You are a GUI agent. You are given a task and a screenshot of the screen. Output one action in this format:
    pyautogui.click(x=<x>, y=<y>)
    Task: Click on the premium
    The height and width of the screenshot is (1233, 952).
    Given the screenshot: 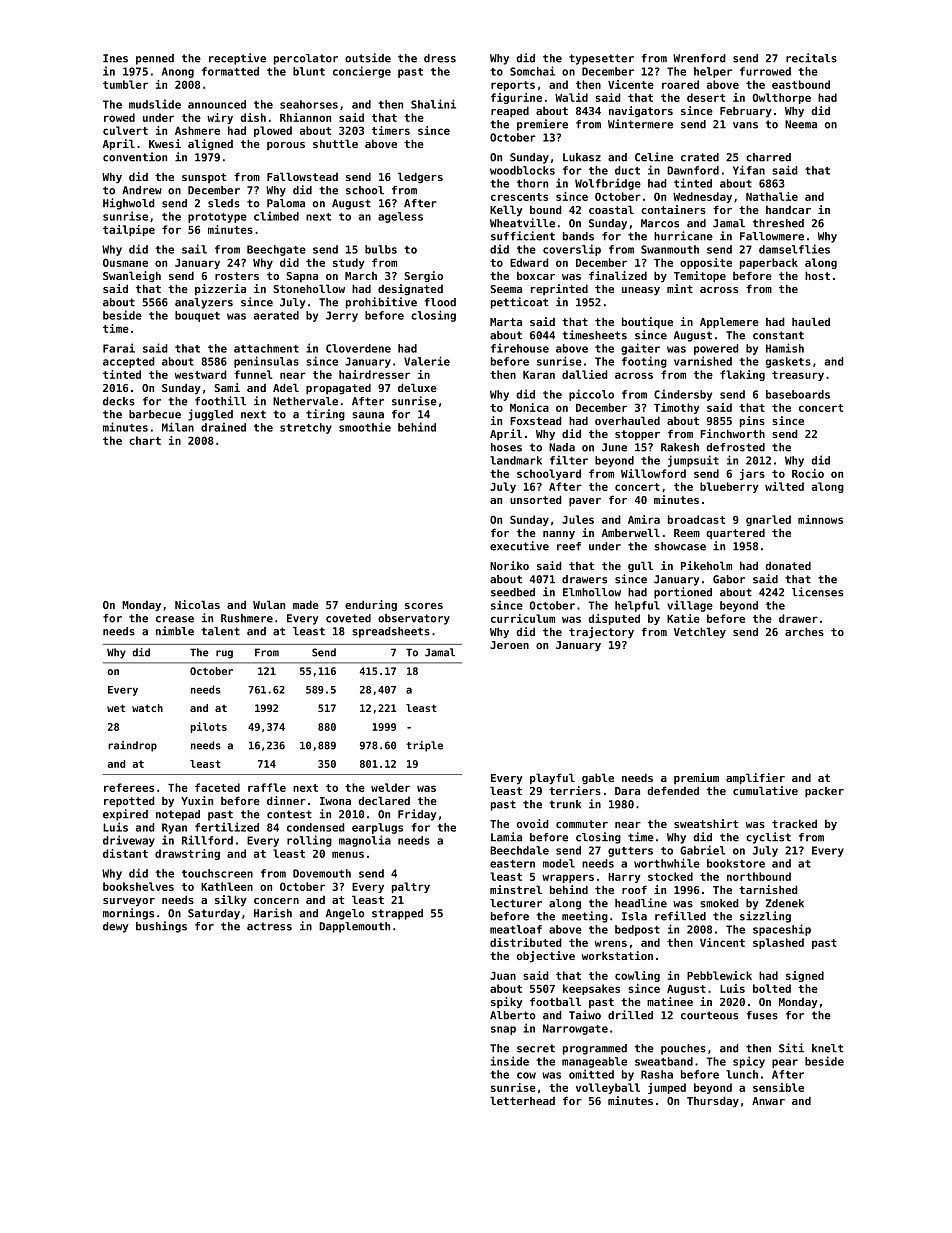 What is the action you would take?
    pyautogui.click(x=696, y=778)
